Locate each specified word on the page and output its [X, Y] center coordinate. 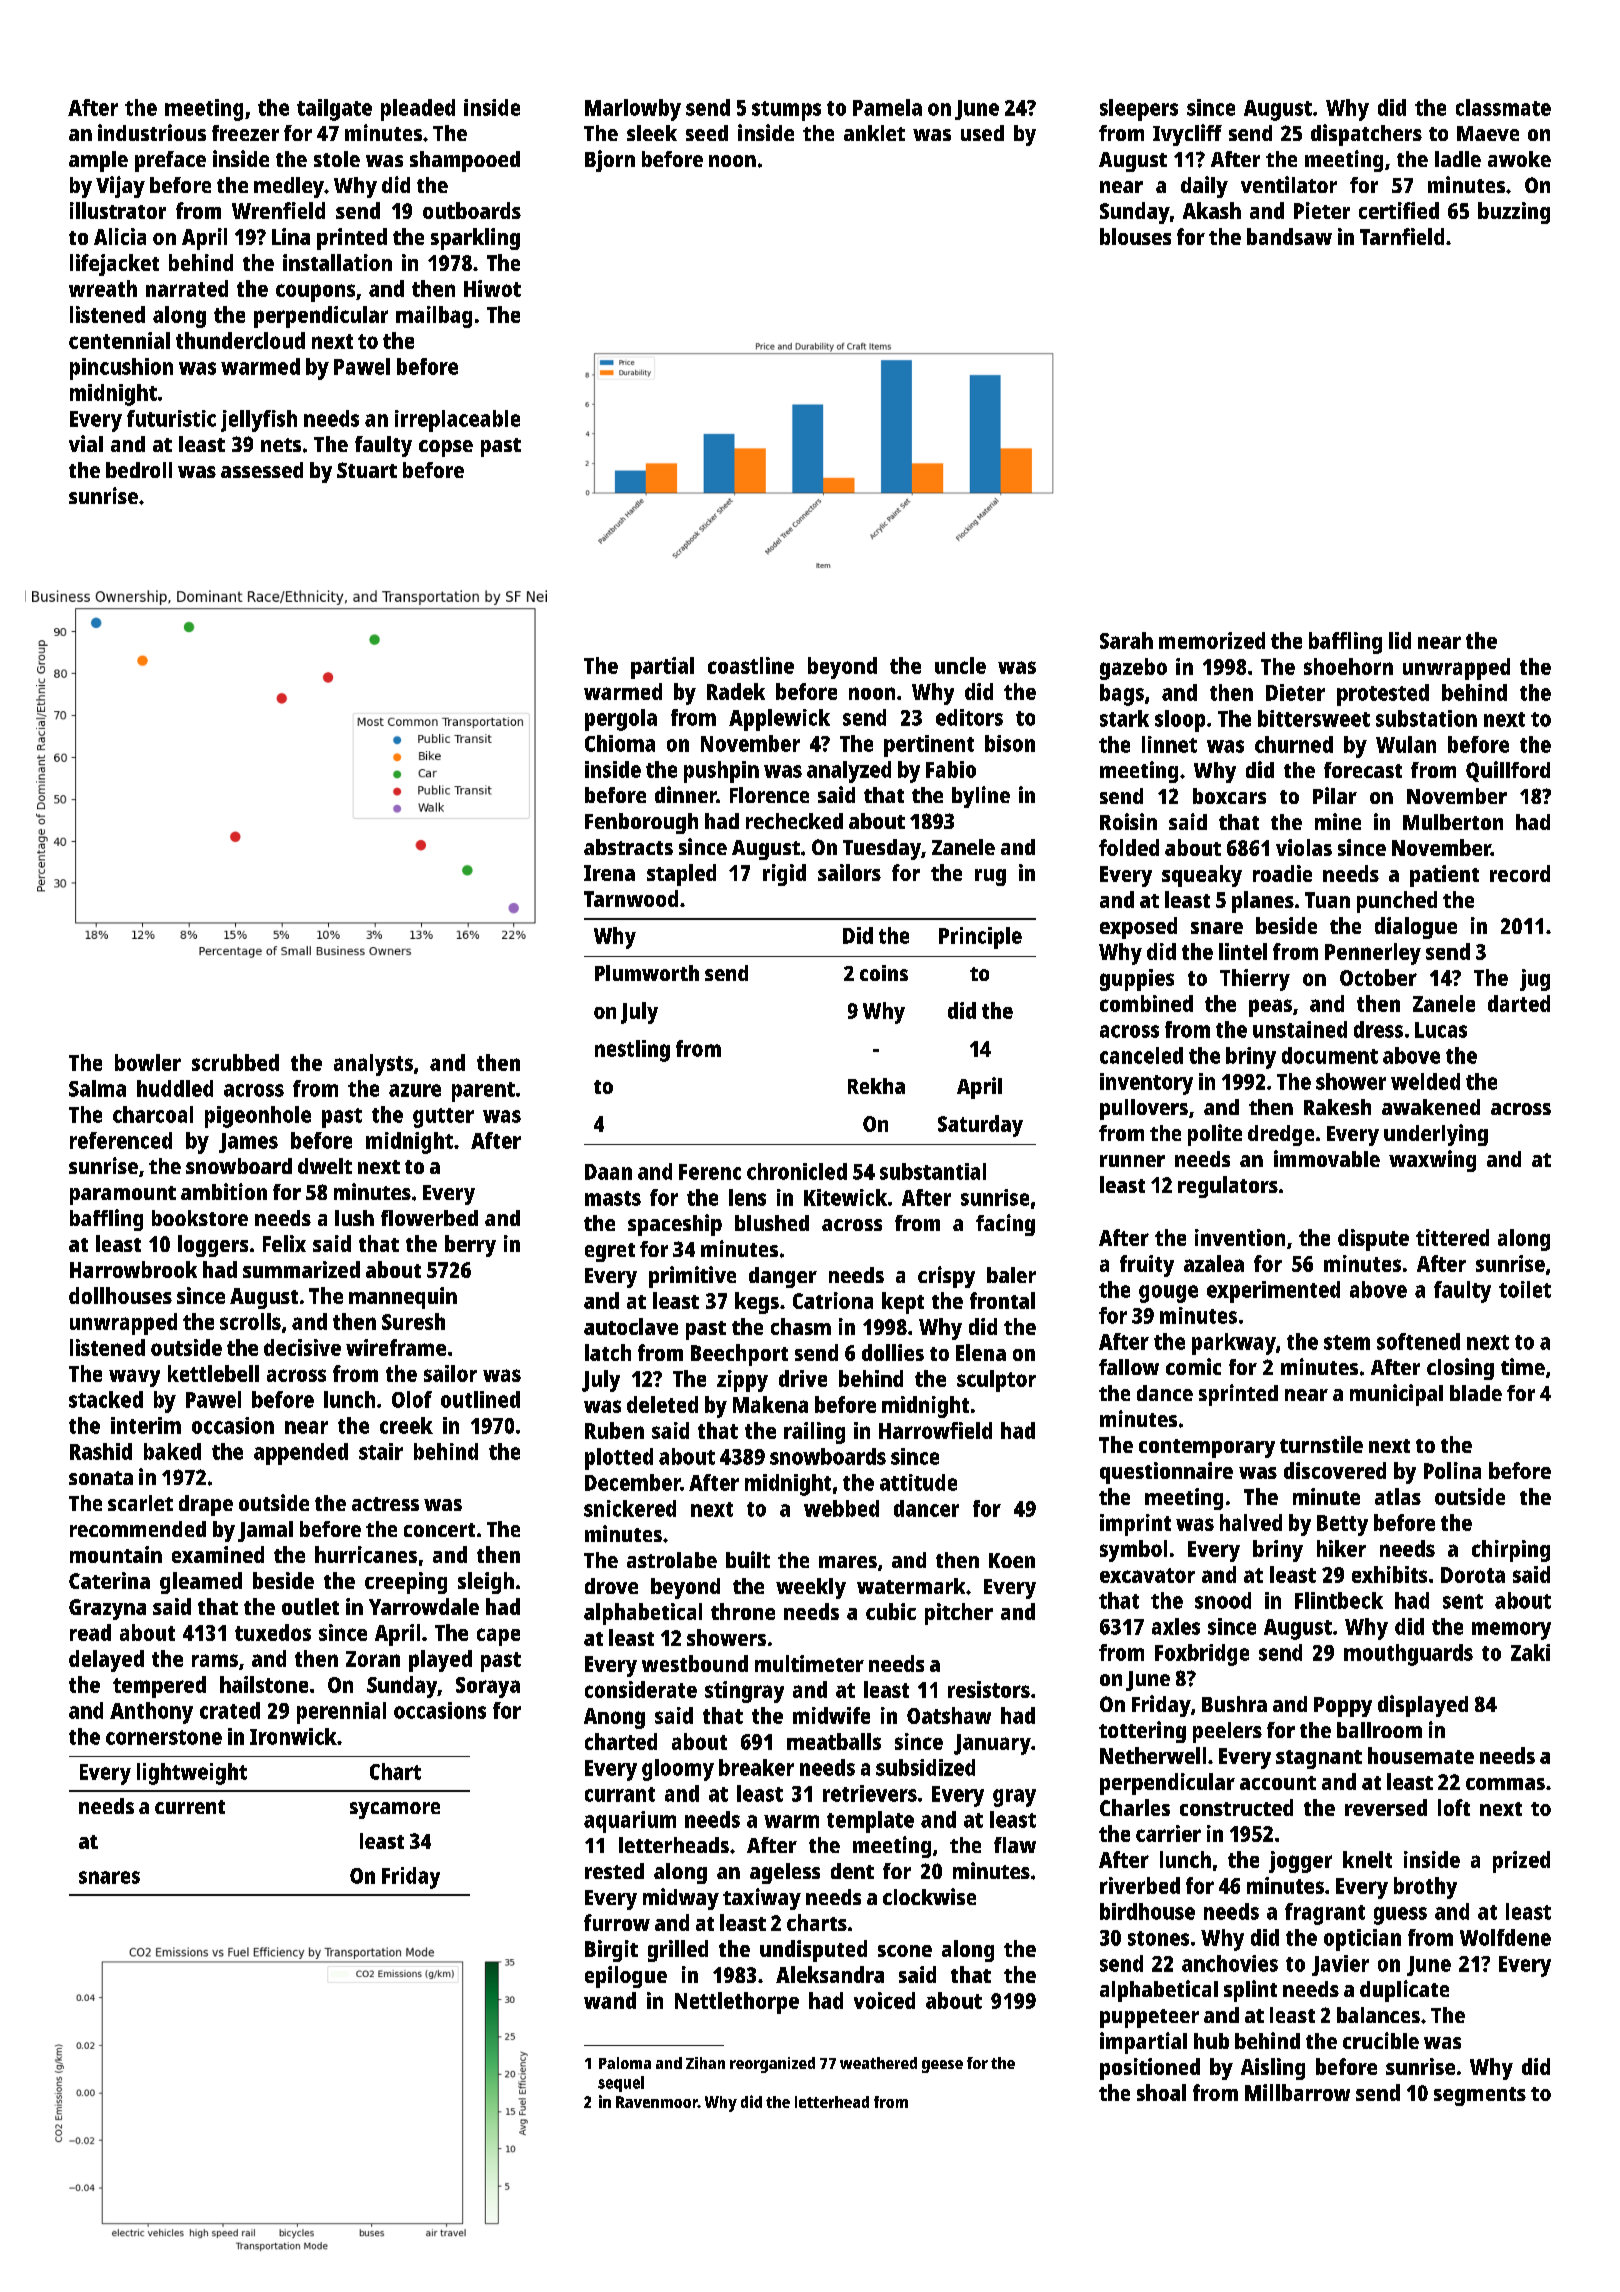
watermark [911, 1586]
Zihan [705, 2063]
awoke [1519, 159]
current [190, 1807]
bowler [148, 1062]
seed [707, 133]
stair [381, 1451]
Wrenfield [278, 210]
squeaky [1202, 876]
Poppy [1343, 1707]
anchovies [1230, 1963]
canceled [1141, 1055]
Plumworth [647, 973]
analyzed [849, 772]
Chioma [620, 743]
